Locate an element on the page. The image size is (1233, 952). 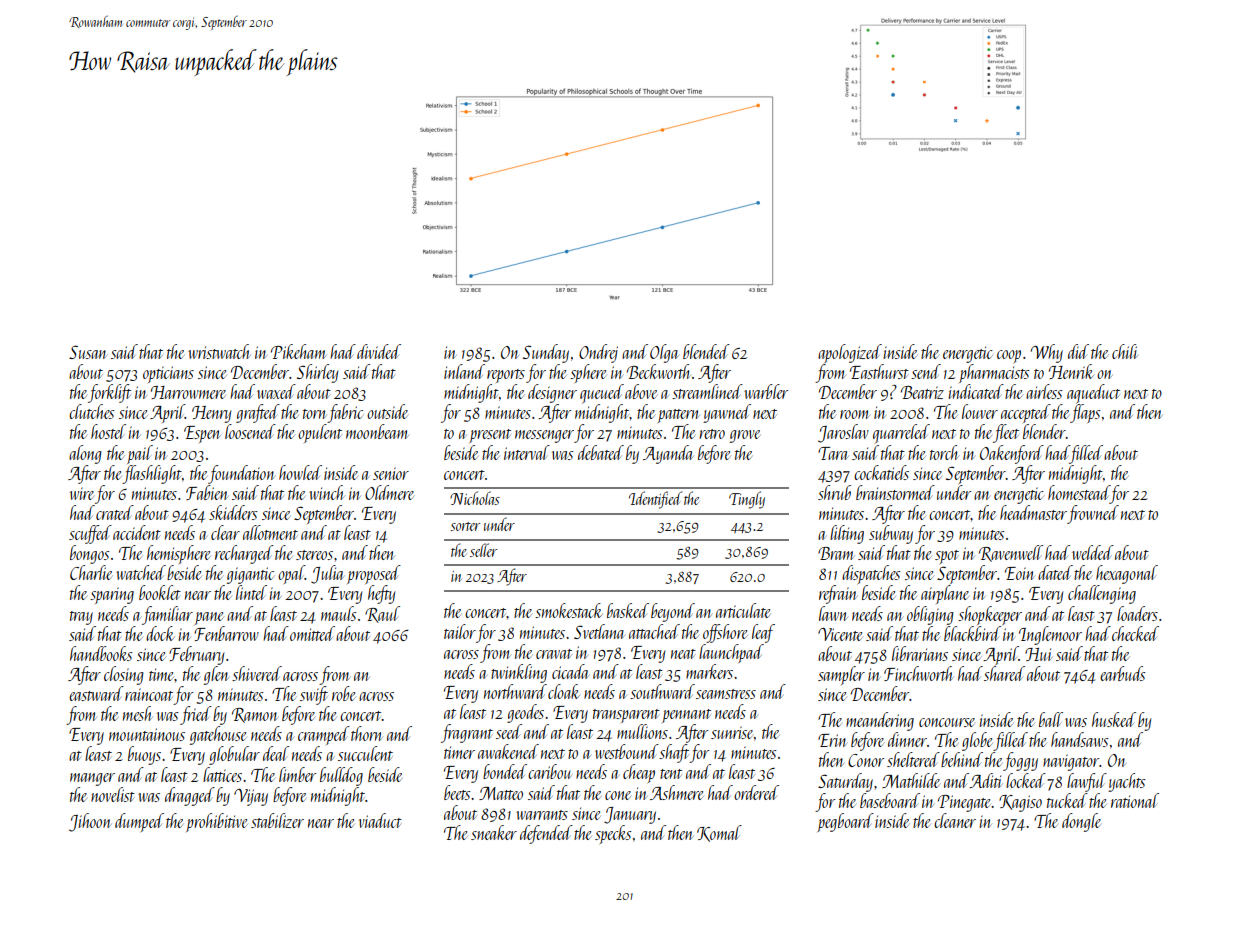
retro is located at coordinates (712, 434).
